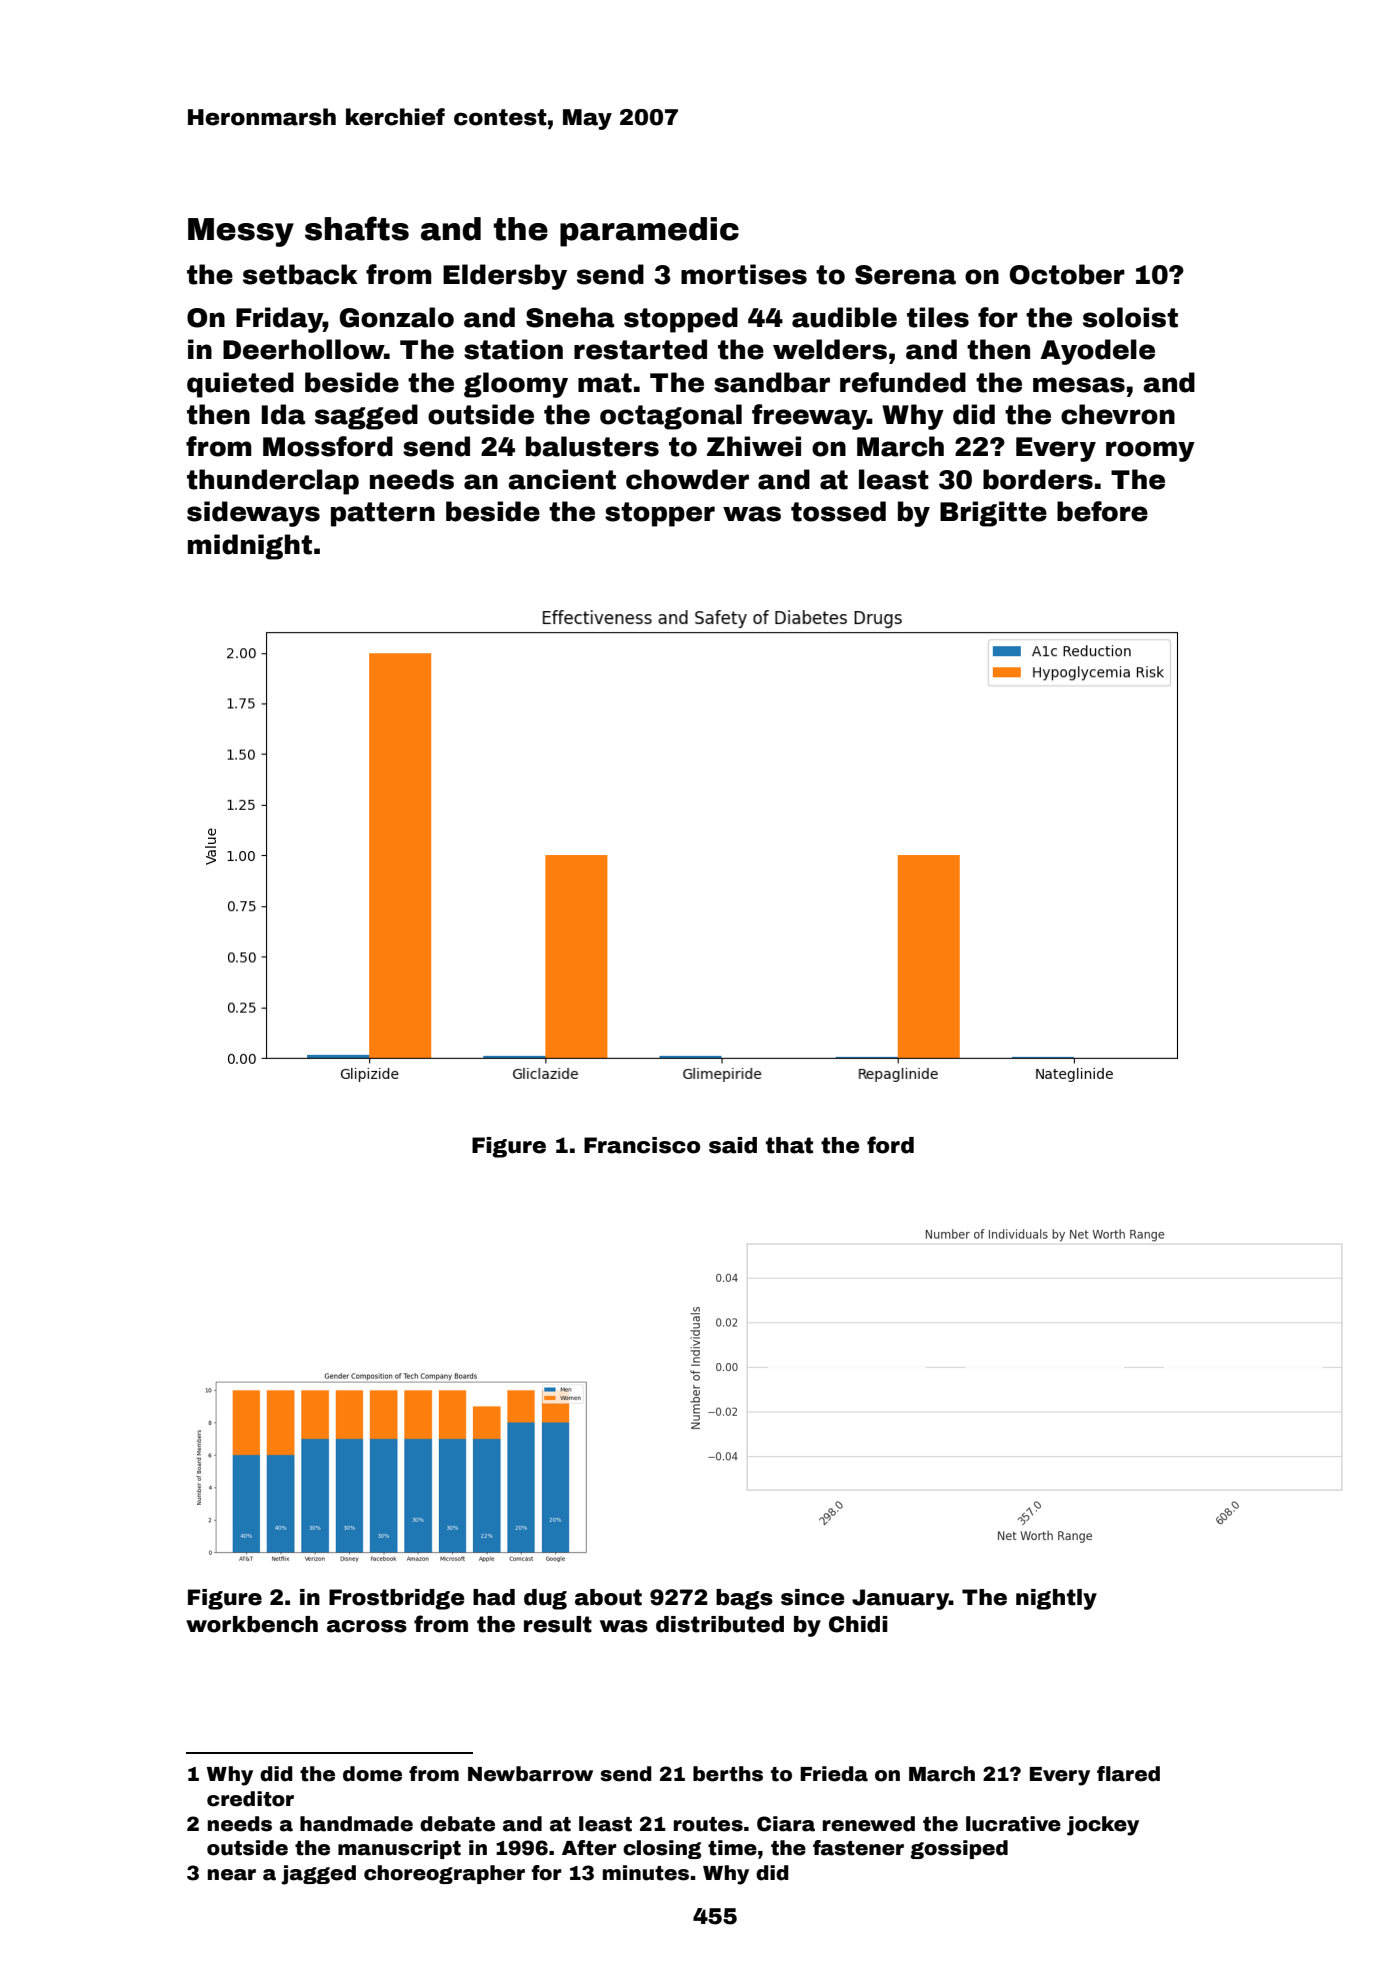 This screenshot has width=1386, height=1969. What do you see at coordinates (671, 417) in the screenshot?
I see `octagonal` at bounding box center [671, 417].
